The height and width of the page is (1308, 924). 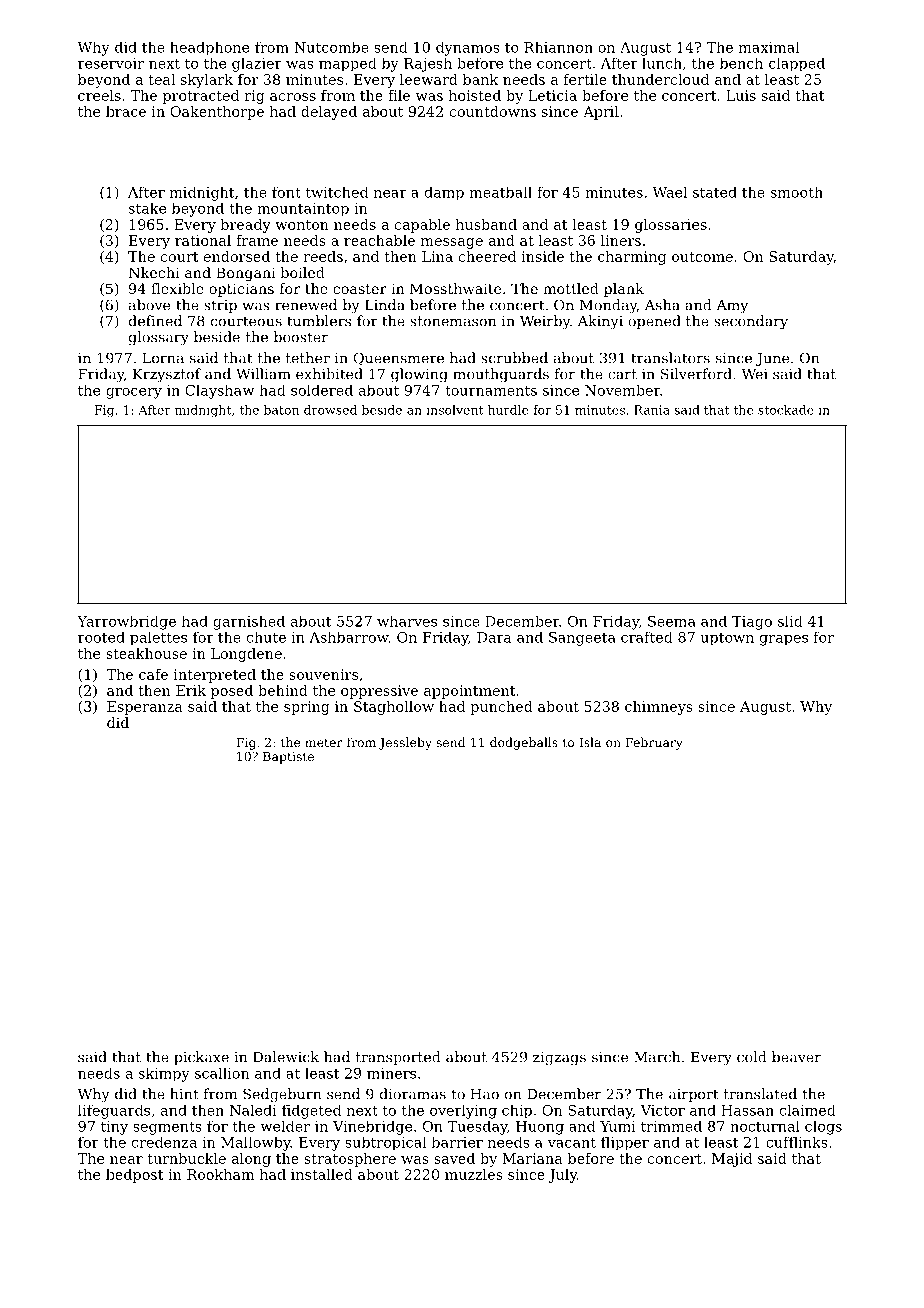 What do you see at coordinates (659, 708) in the page?
I see `chimneys` at bounding box center [659, 708].
